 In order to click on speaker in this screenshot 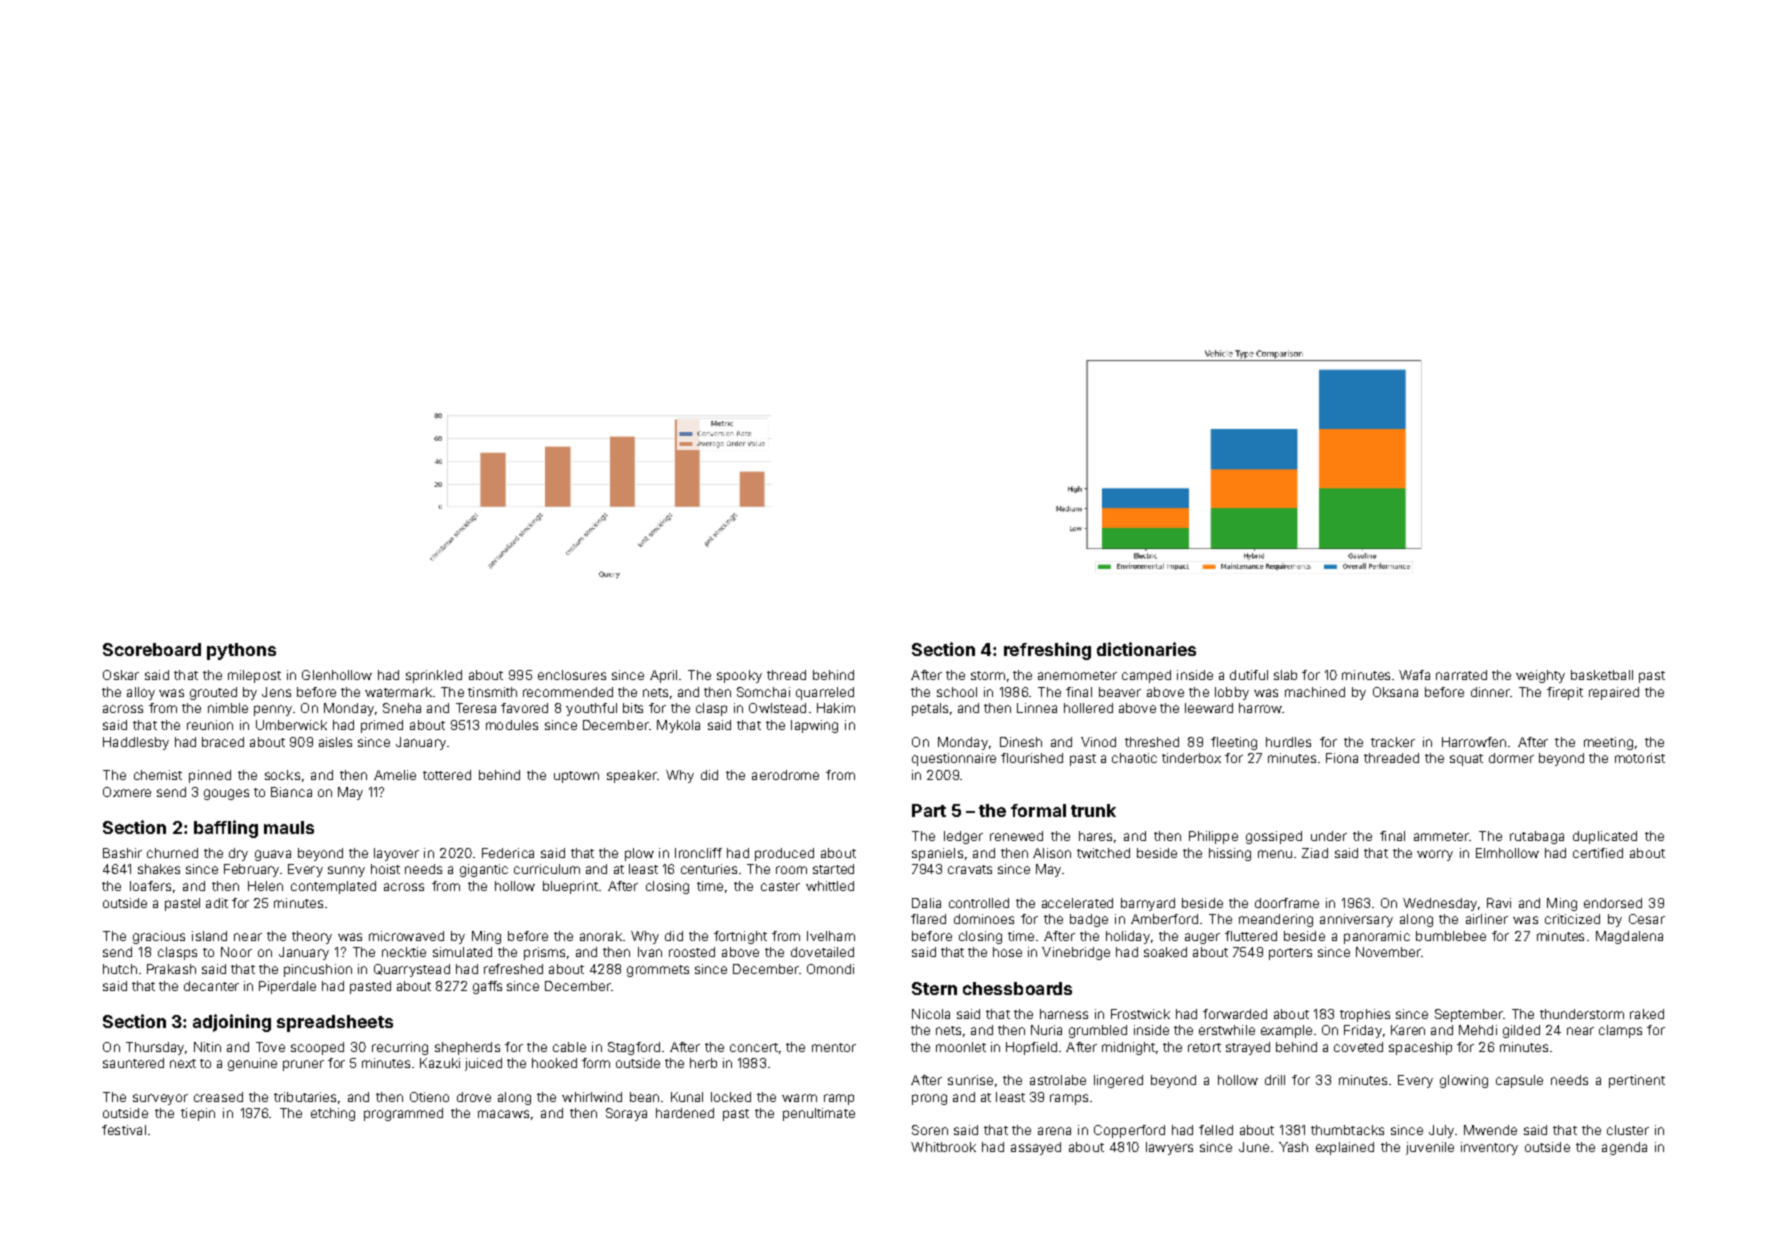, I will do `click(632, 776)`.
